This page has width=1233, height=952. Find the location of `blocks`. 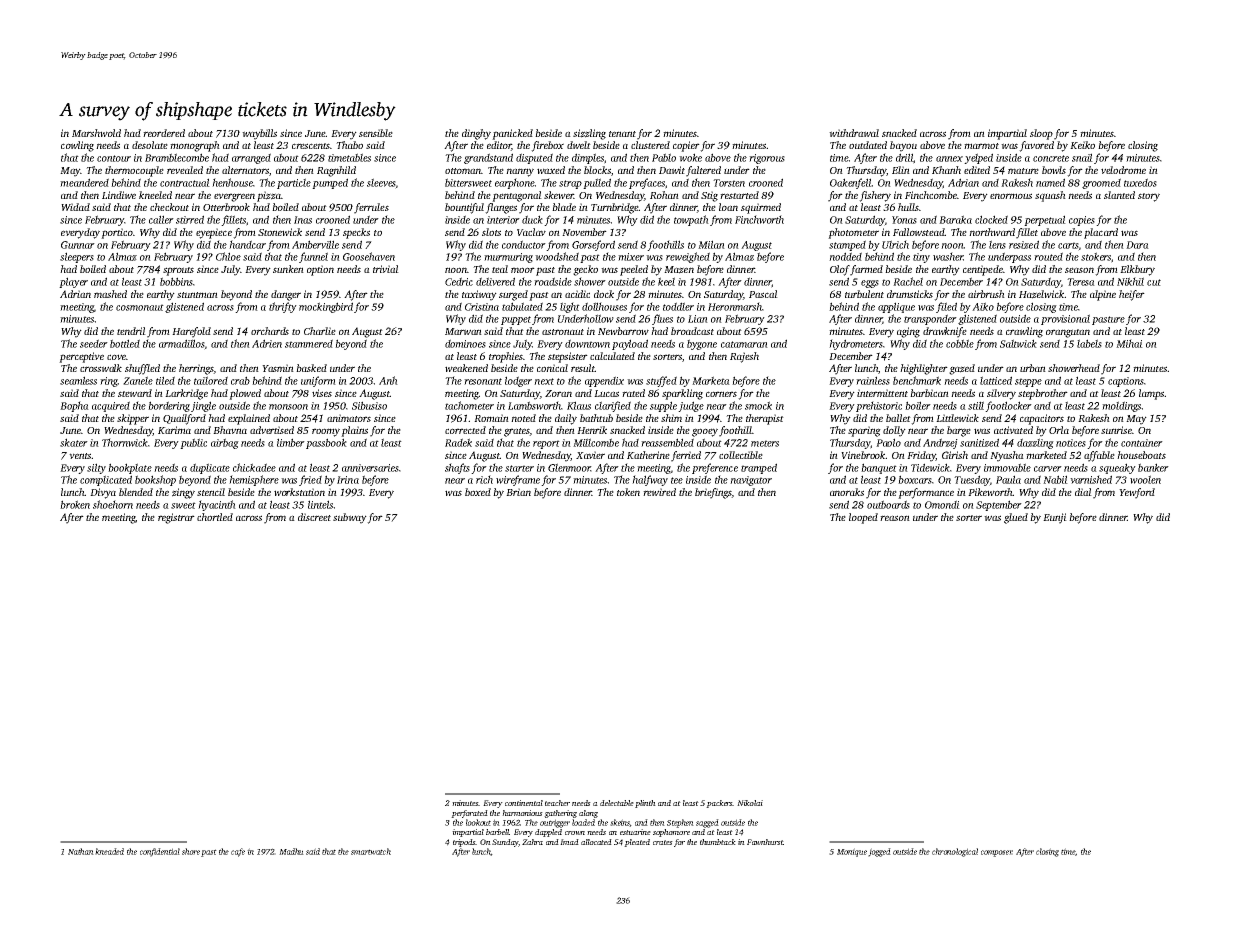

blocks is located at coordinates (597, 170).
